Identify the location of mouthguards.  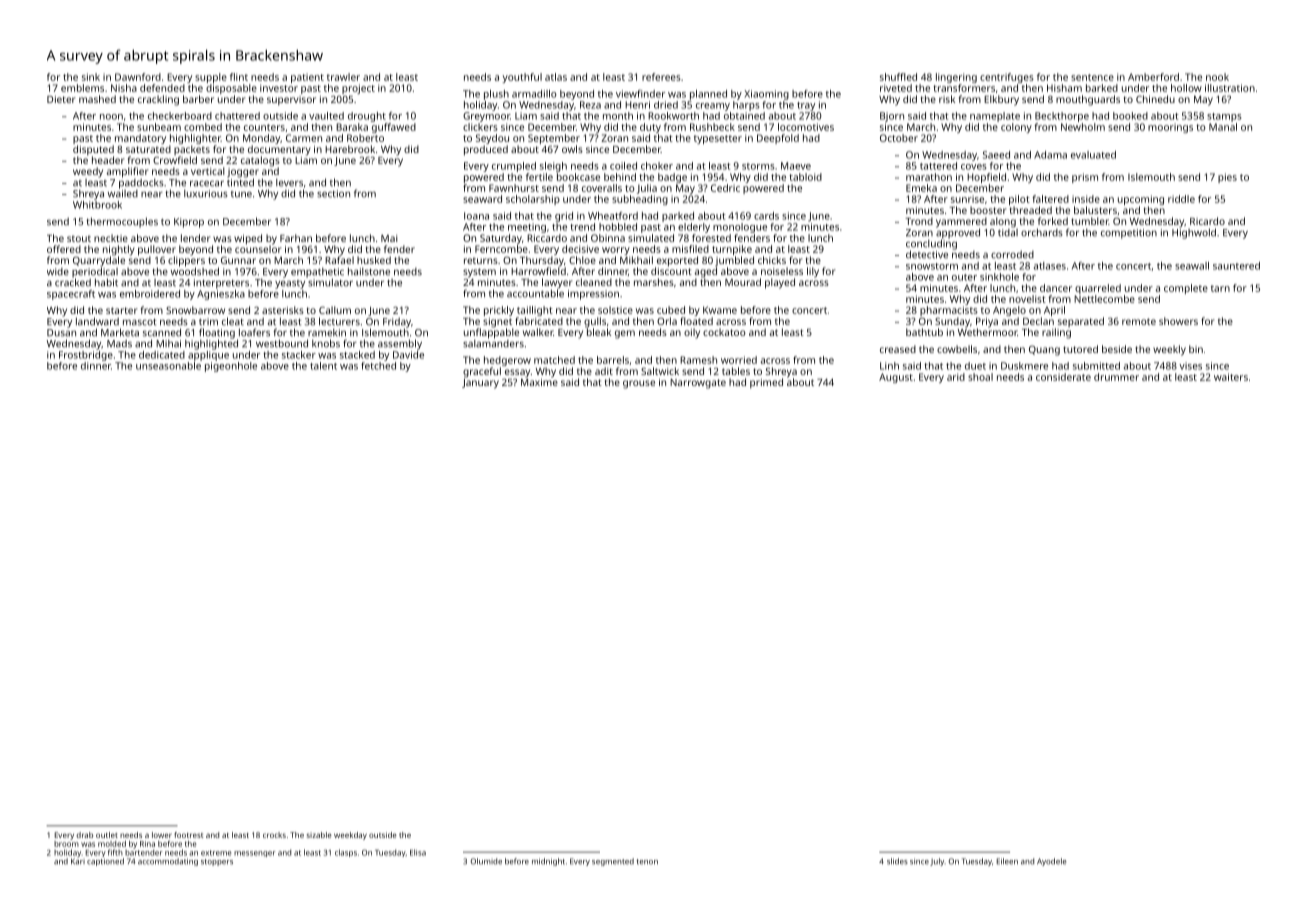
(1088, 100).
